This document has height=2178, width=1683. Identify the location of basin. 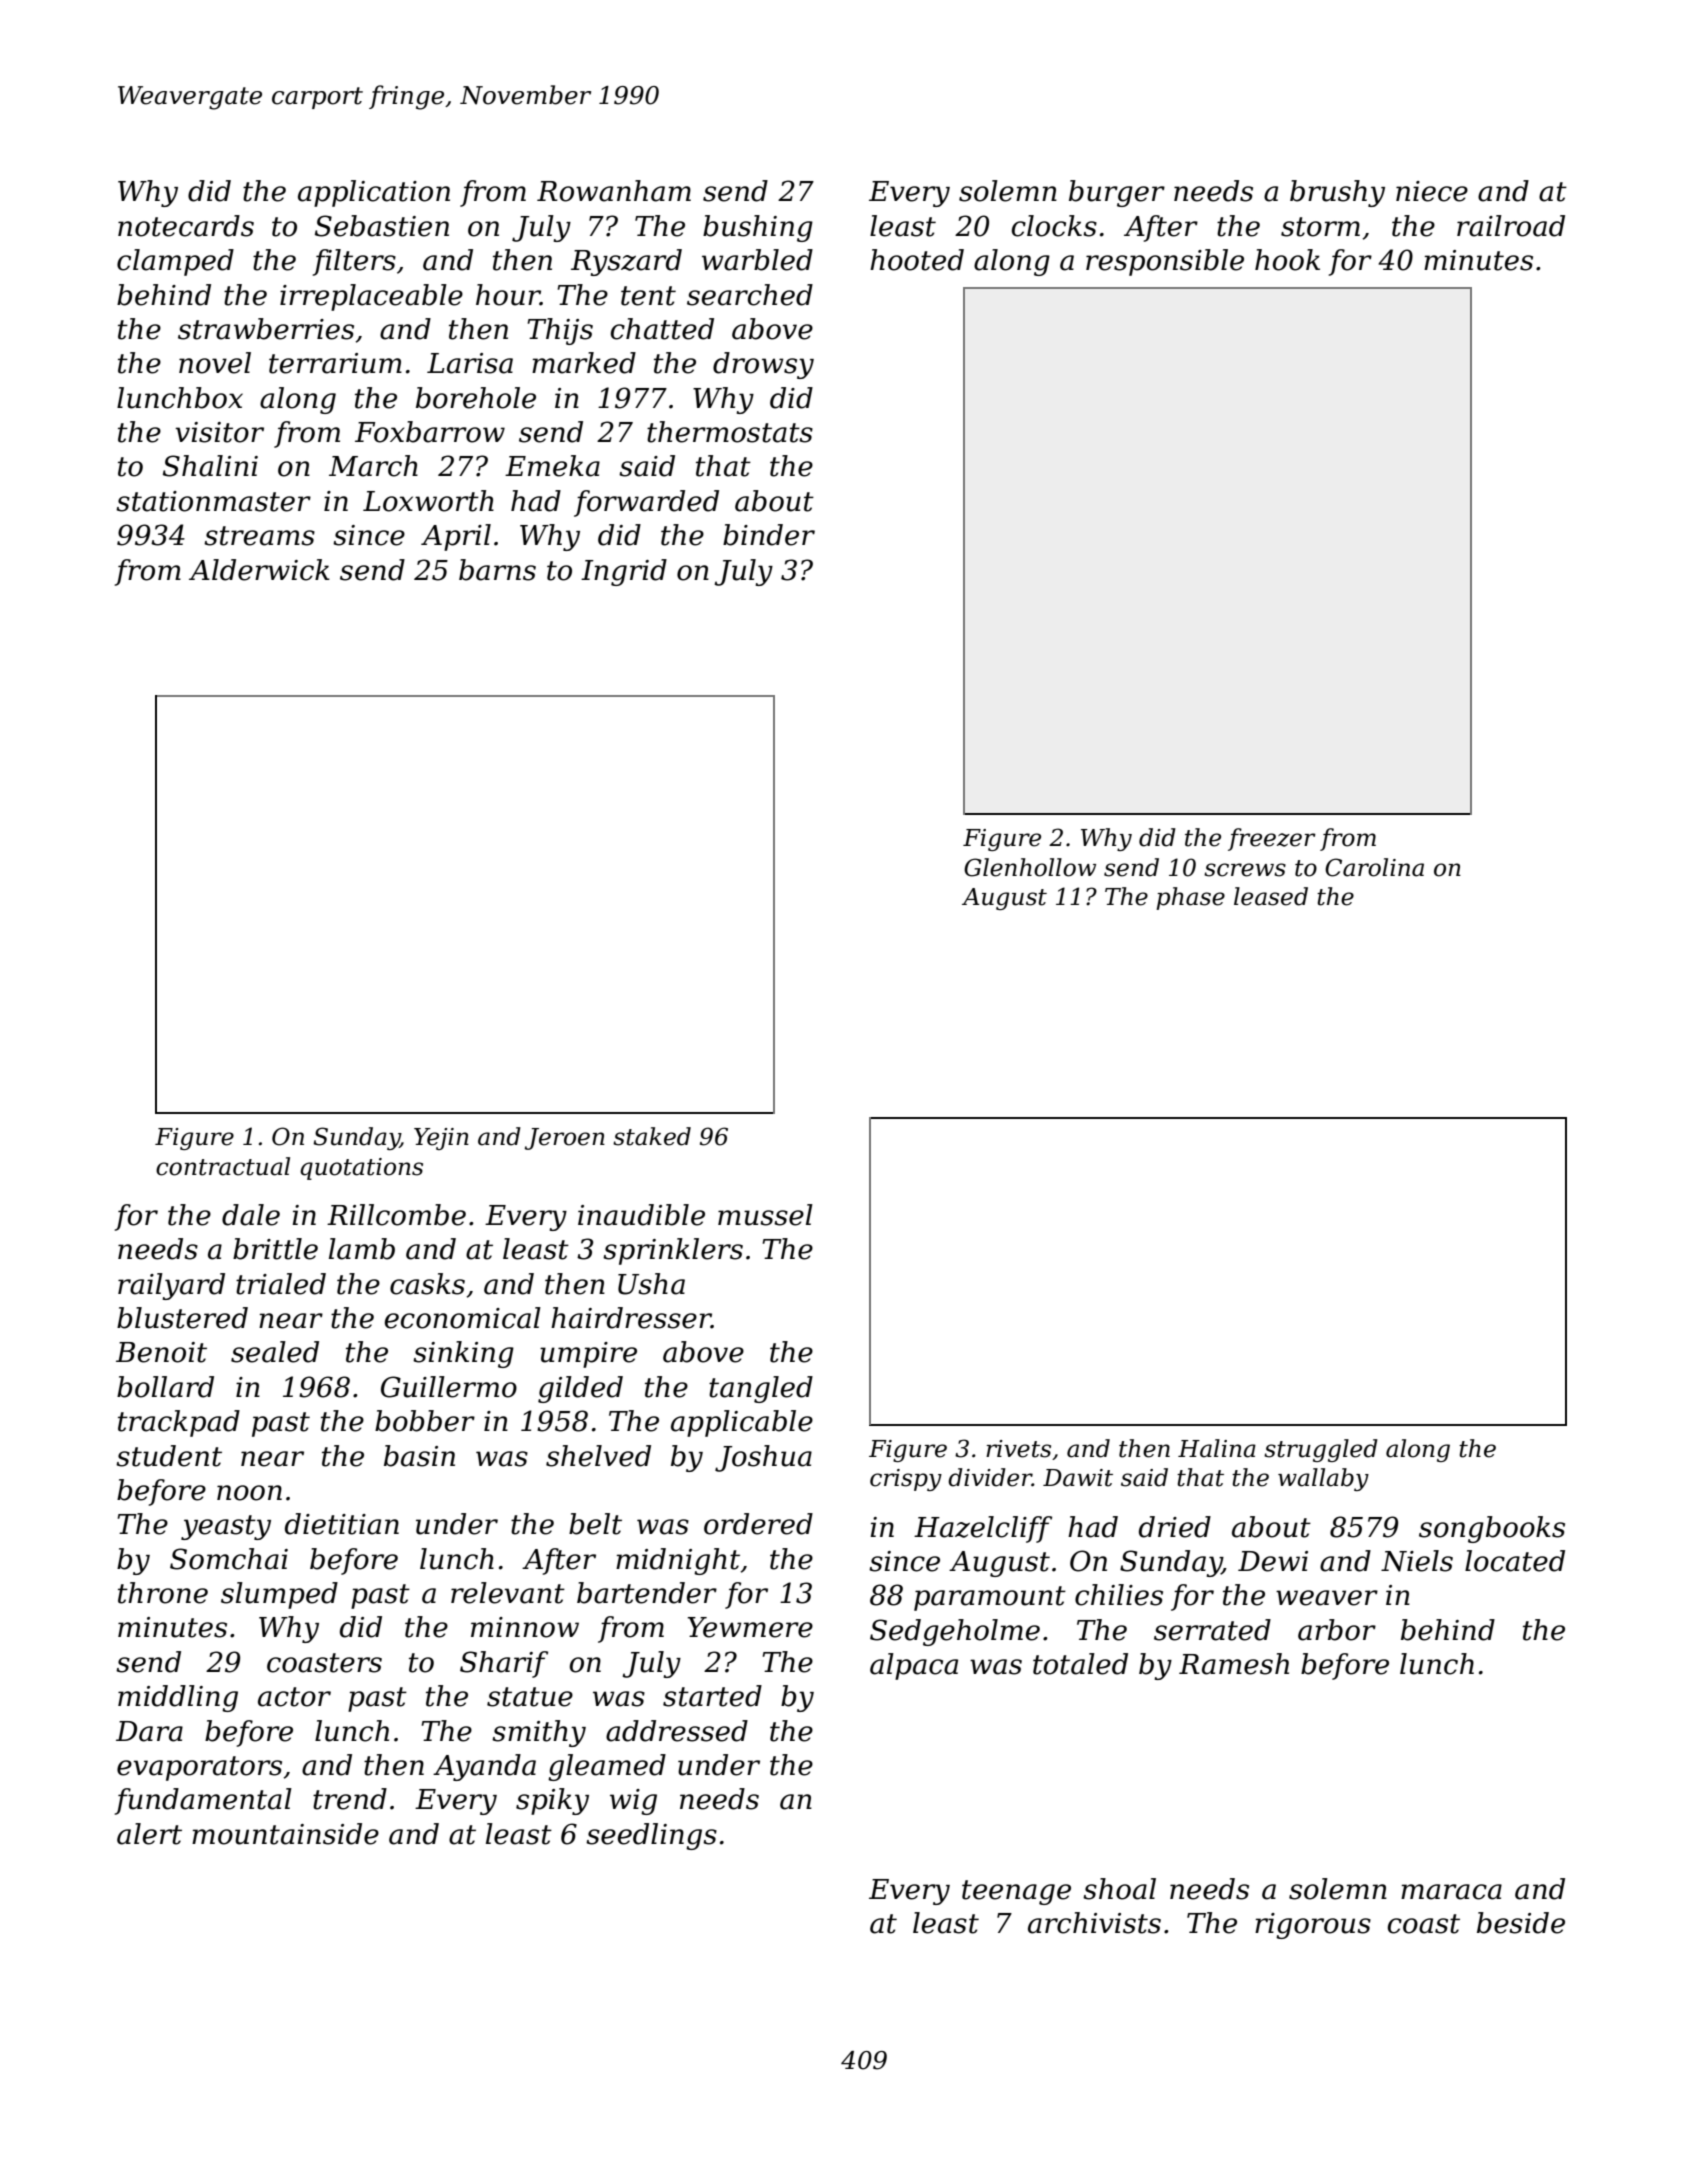
(419, 1456).
